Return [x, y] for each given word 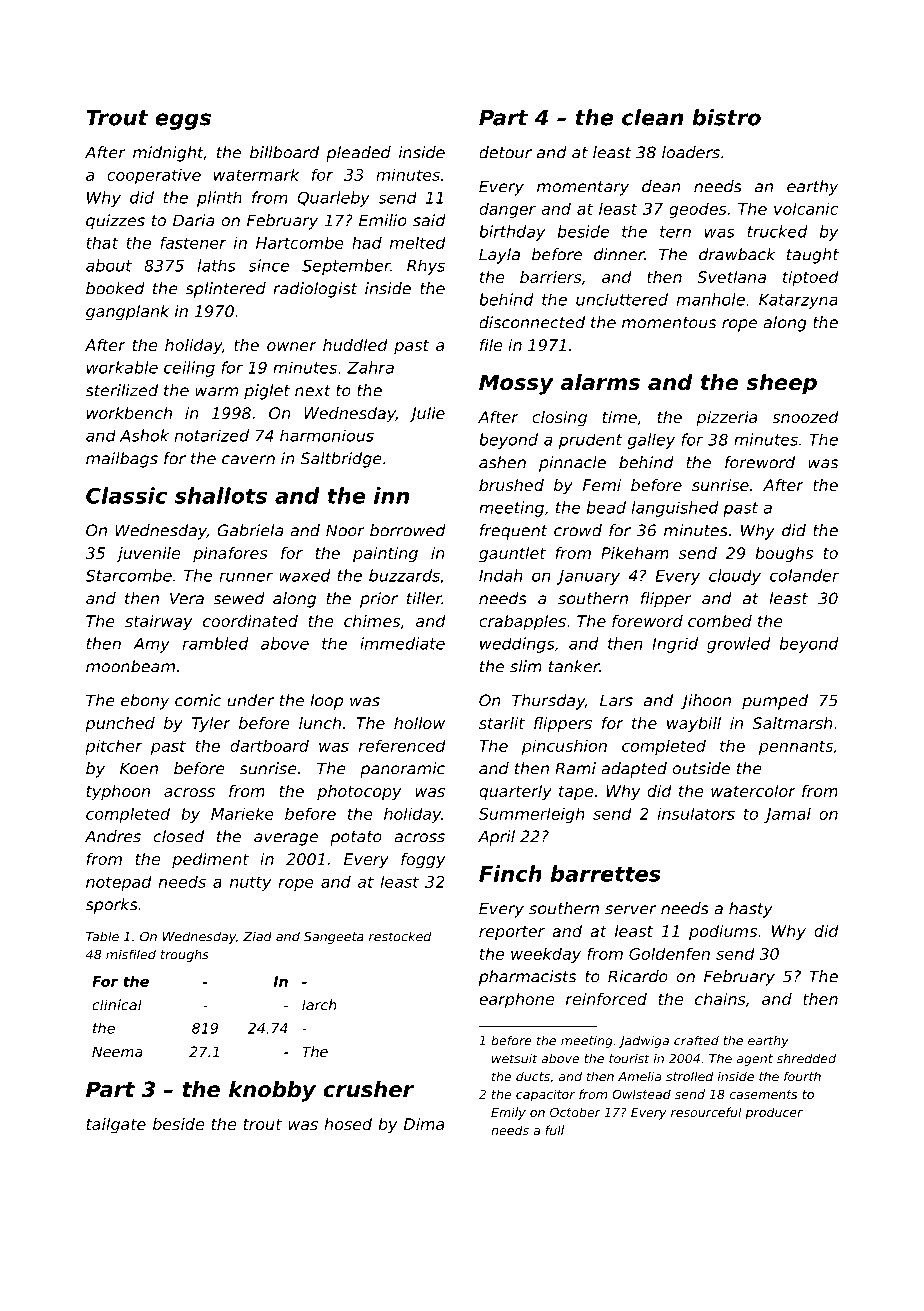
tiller [424, 598]
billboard [284, 152]
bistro [726, 117]
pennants [796, 747]
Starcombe [129, 575]
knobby [272, 1091]
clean [652, 117]
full [554, 1130]
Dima [424, 1124]
